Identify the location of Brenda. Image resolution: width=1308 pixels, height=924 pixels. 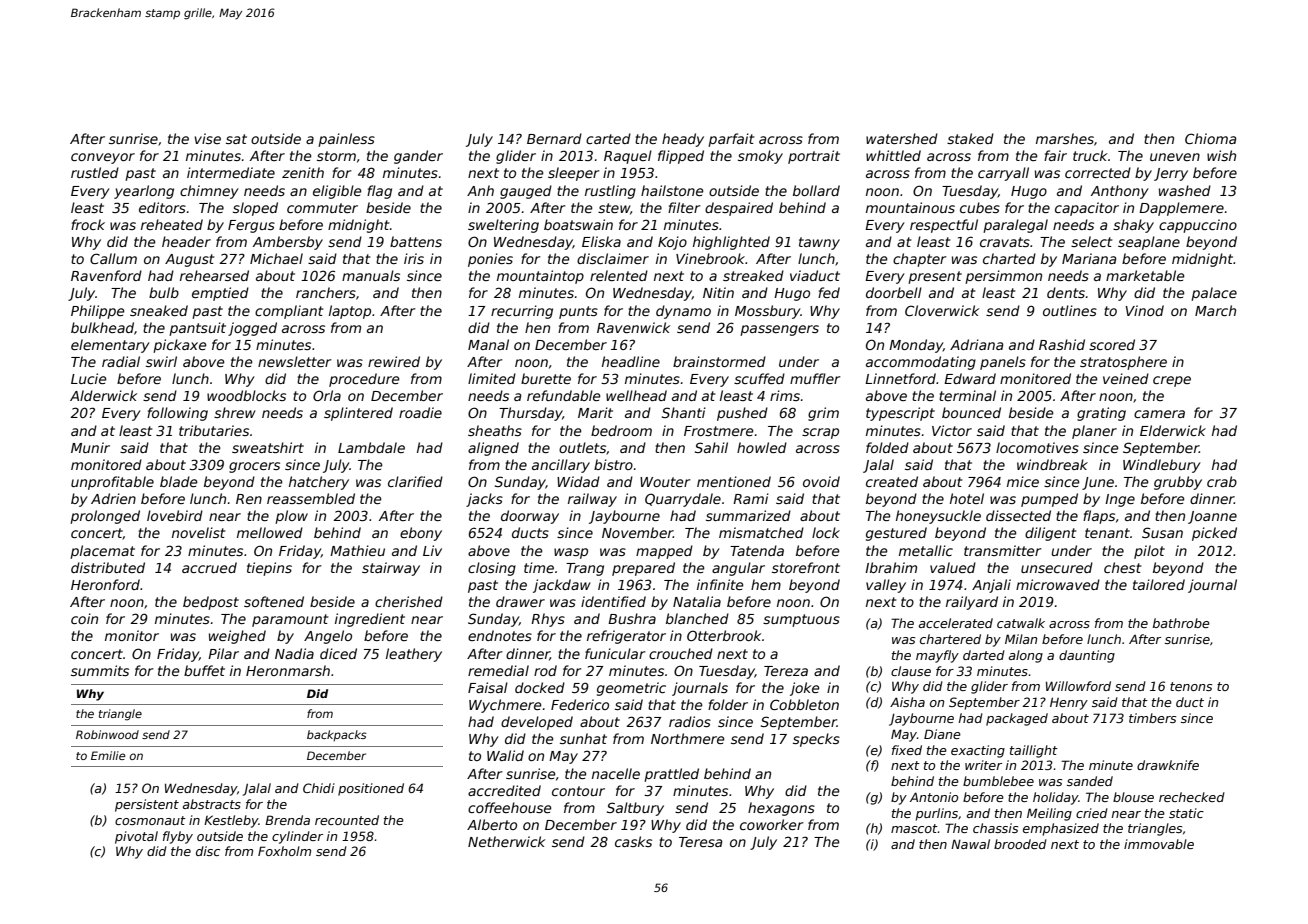
(287, 820).
